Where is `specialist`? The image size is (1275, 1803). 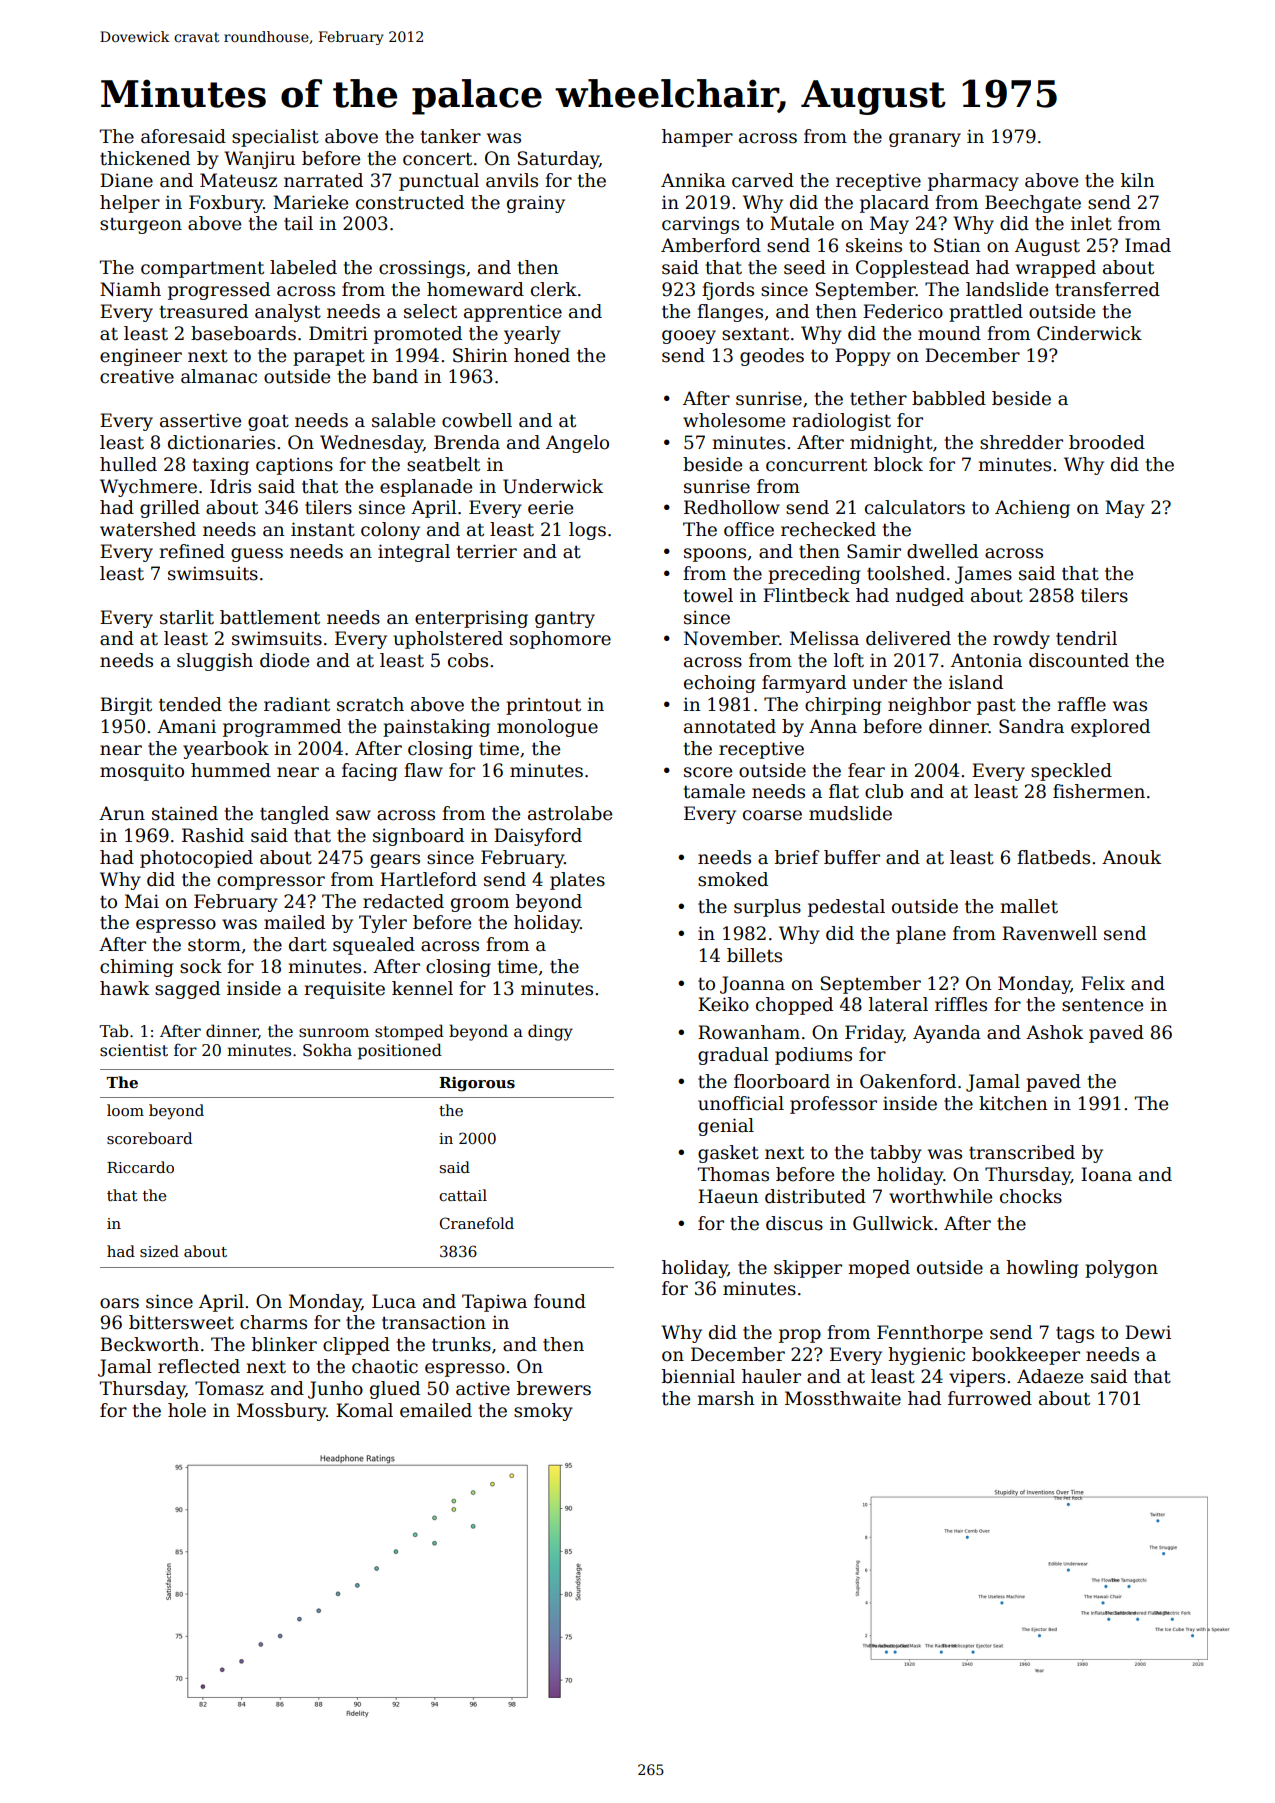
specialist is located at coordinates (275, 138).
